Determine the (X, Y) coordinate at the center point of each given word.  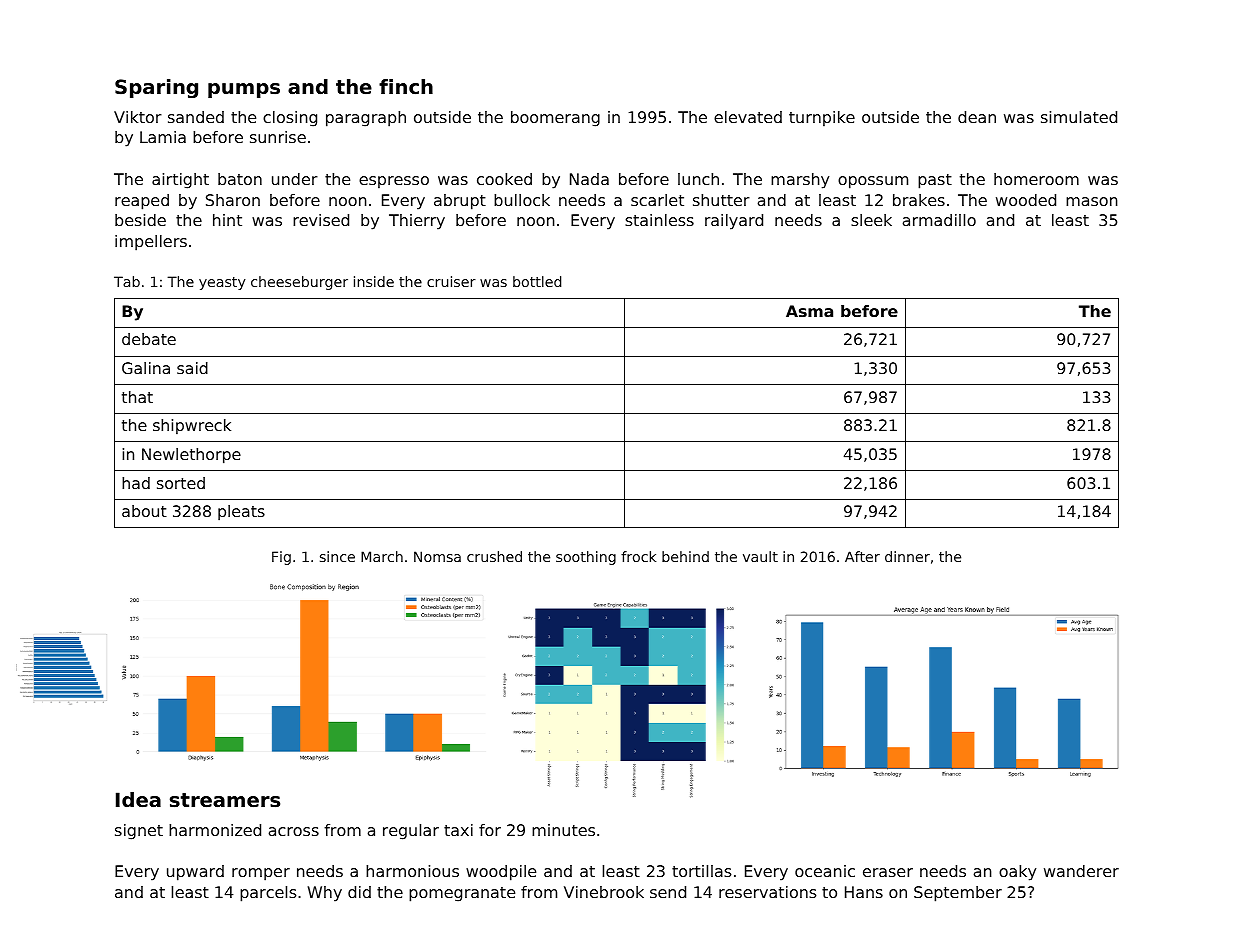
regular (411, 832)
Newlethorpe (191, 456)
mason (1092, 201)
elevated (748, 117)
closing (290, 119)
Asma (809, 311)
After (862, 556)
